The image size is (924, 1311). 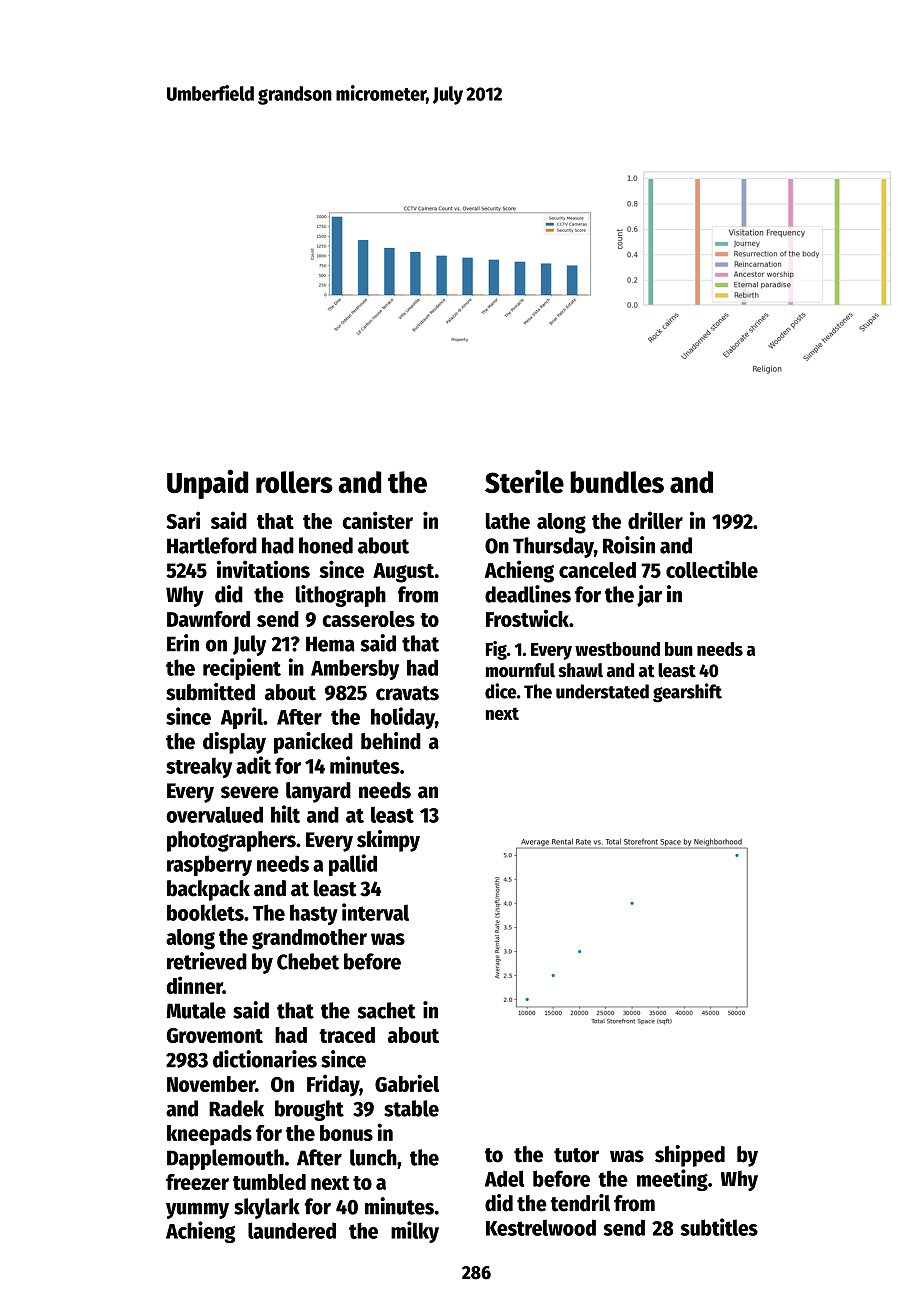 What do you see at coordinates (212, 545) in the screenshot?
I see `Hartleford` at bounding box center [212, 545].
